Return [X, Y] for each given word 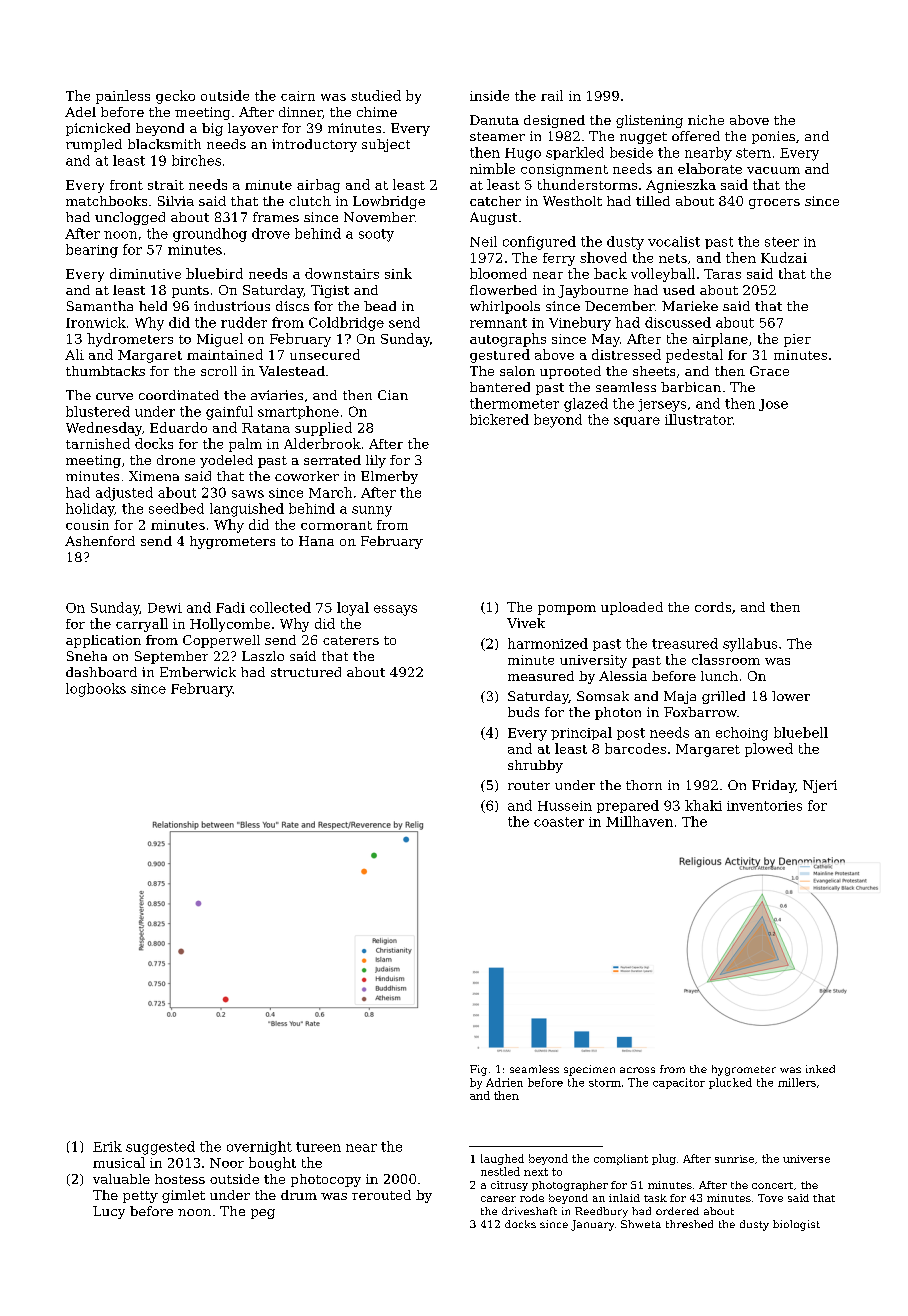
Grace [769, 371]
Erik [107, 1146]
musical [119, 1162]
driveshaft [529, 1211]
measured [541, 676]
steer [782, 242]
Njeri [820, 786]
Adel [80, 112]
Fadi [230, 607]
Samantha [100, 306]
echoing [742, 734]
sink [398, 273]
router [529, 785]
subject [386, 145]
